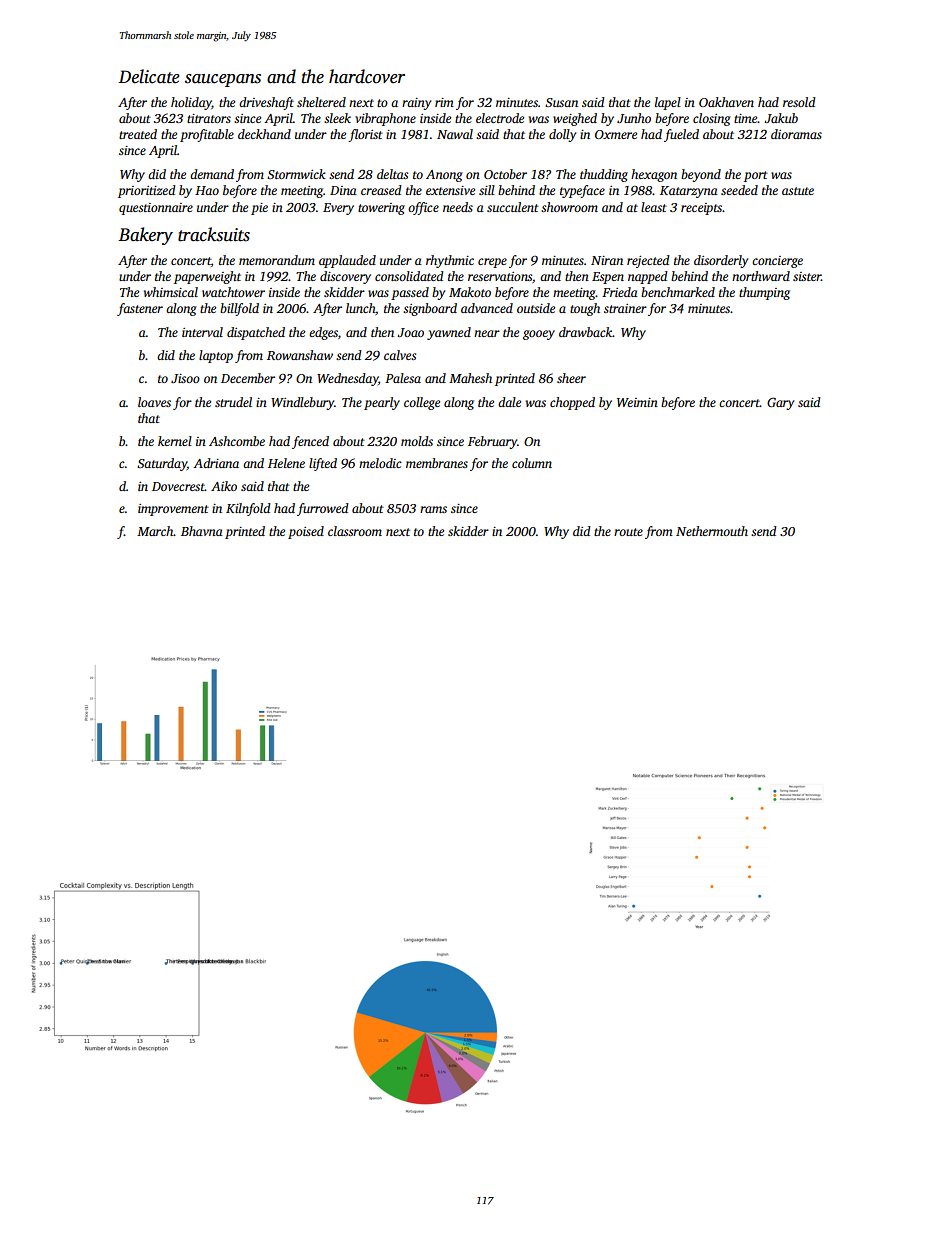  What do you see at coordinates (561, 102) in the screenshot?
I see `Susan` at bounding box center [561, 102].
